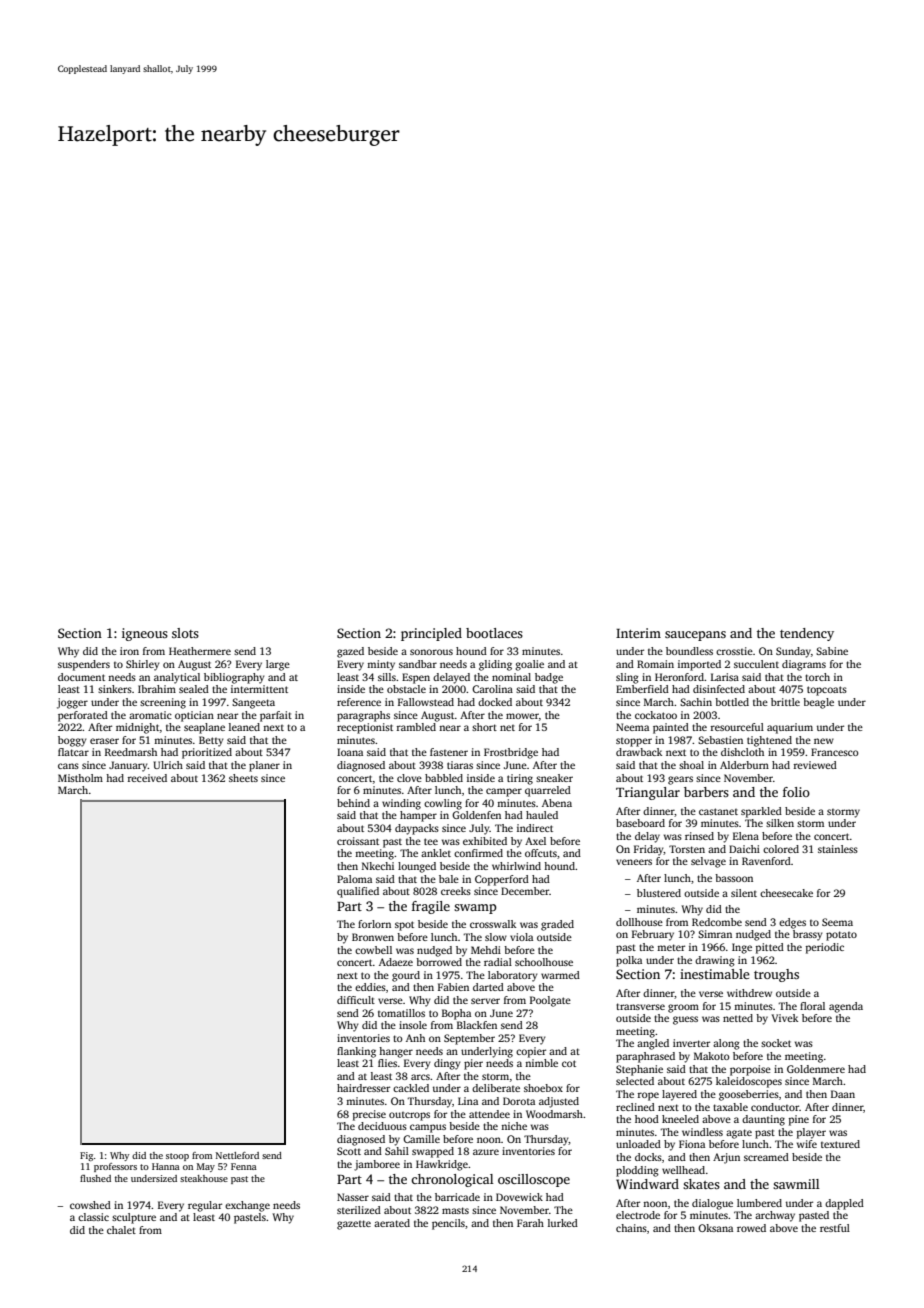 The height and width of the screenshot is (1308, 924). I want to click on Simran, so click(715, 934).
